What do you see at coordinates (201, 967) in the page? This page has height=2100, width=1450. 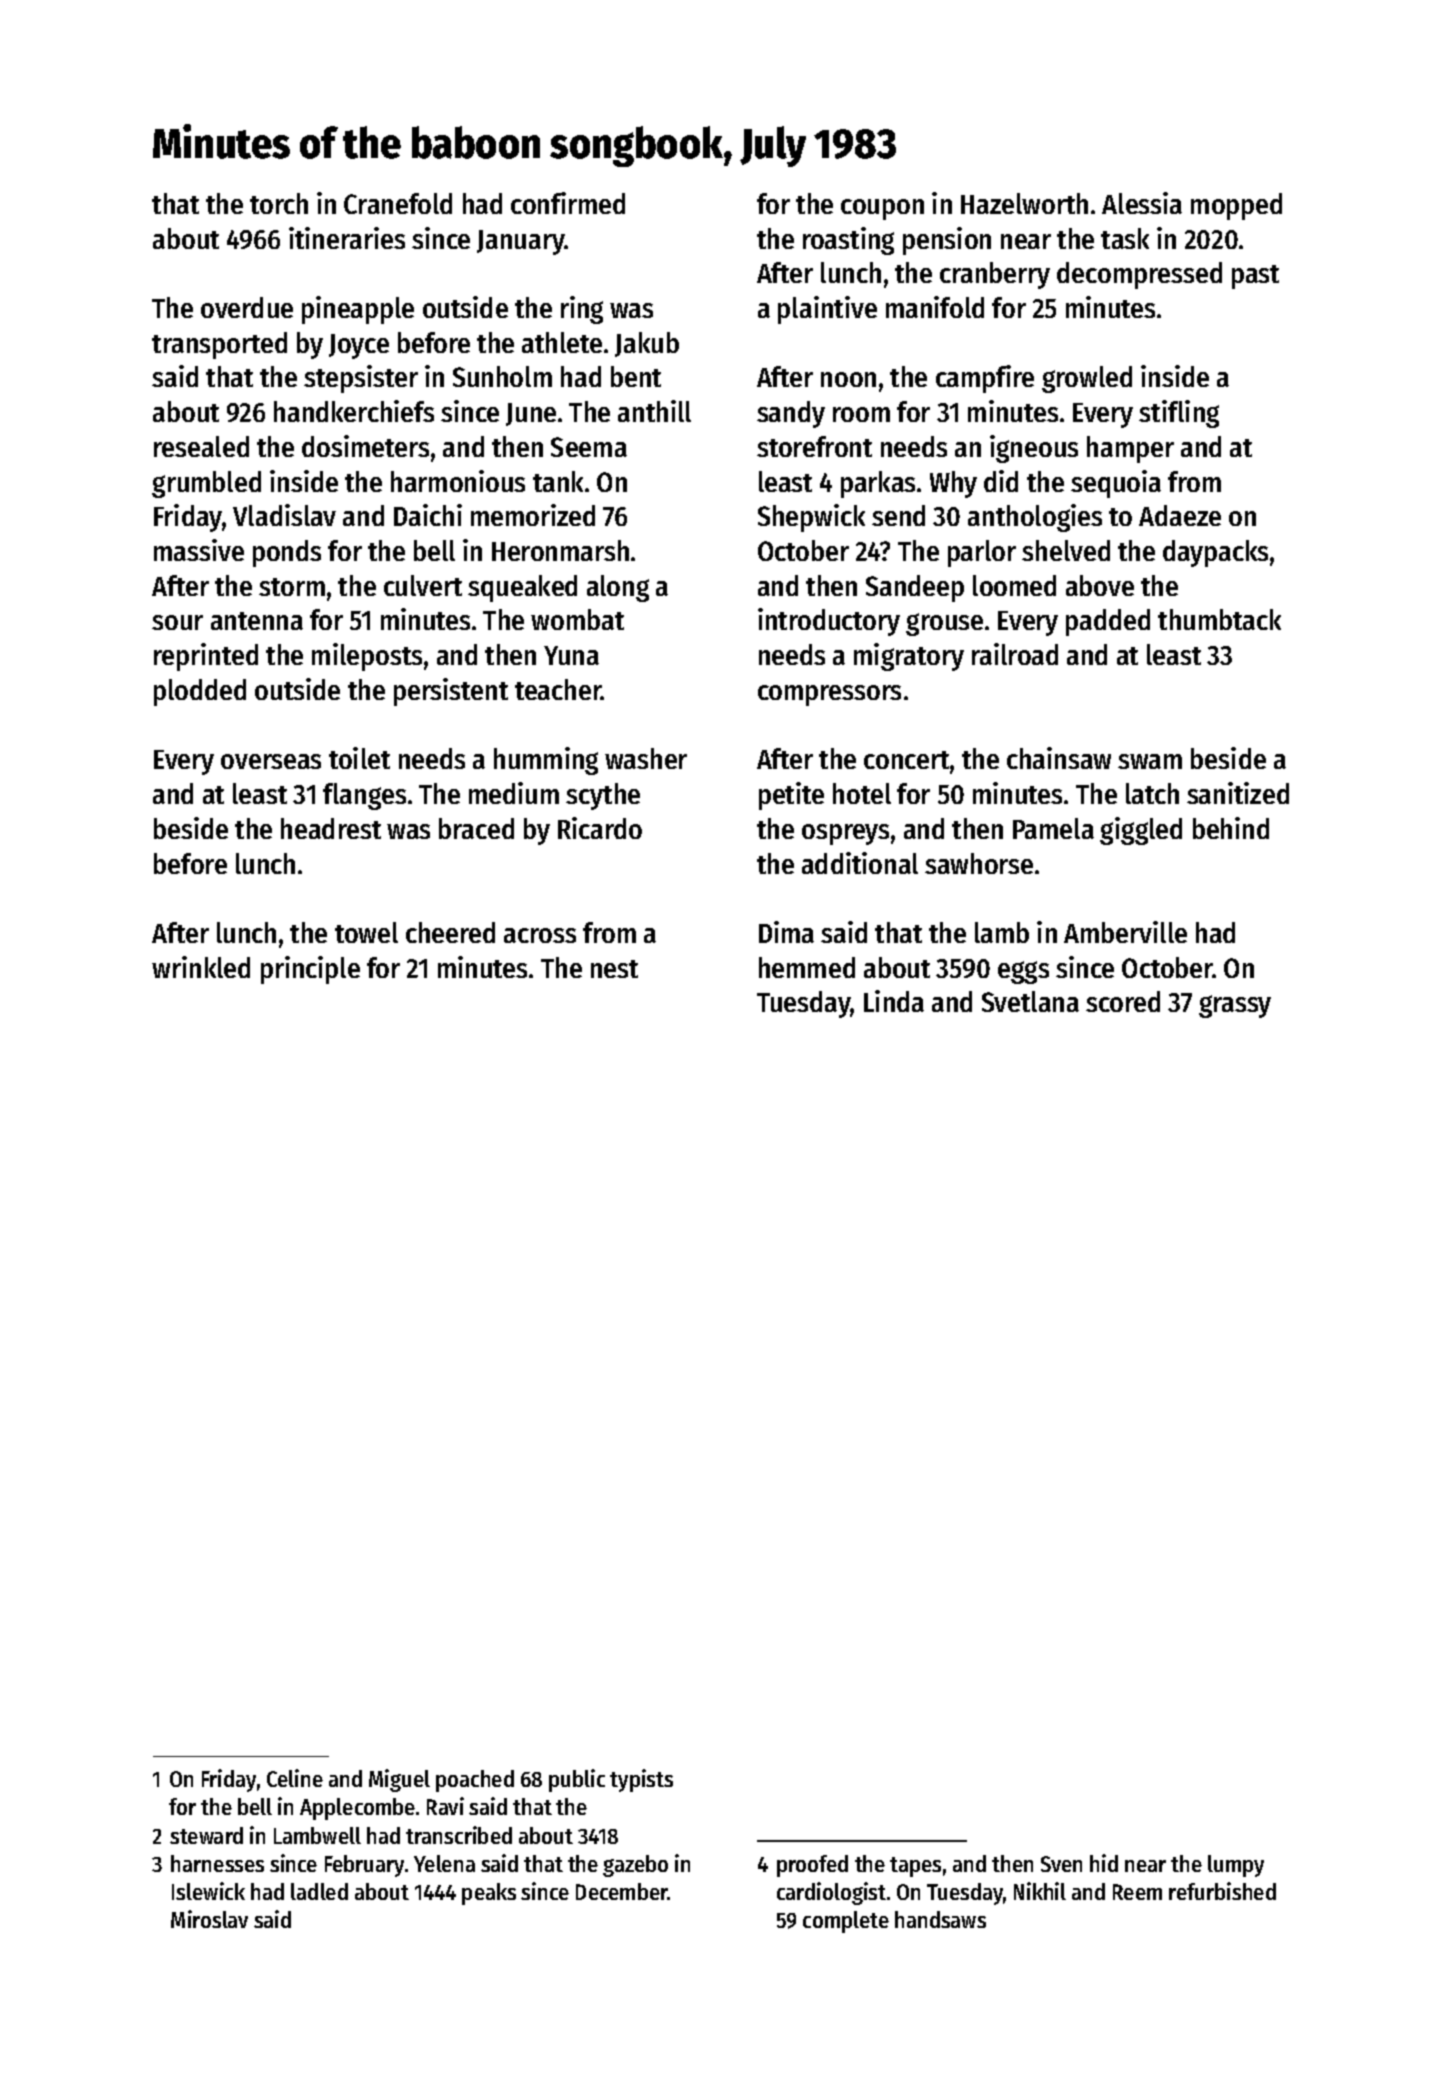 I see `wrinkled` at bounding box center [201, 967].
